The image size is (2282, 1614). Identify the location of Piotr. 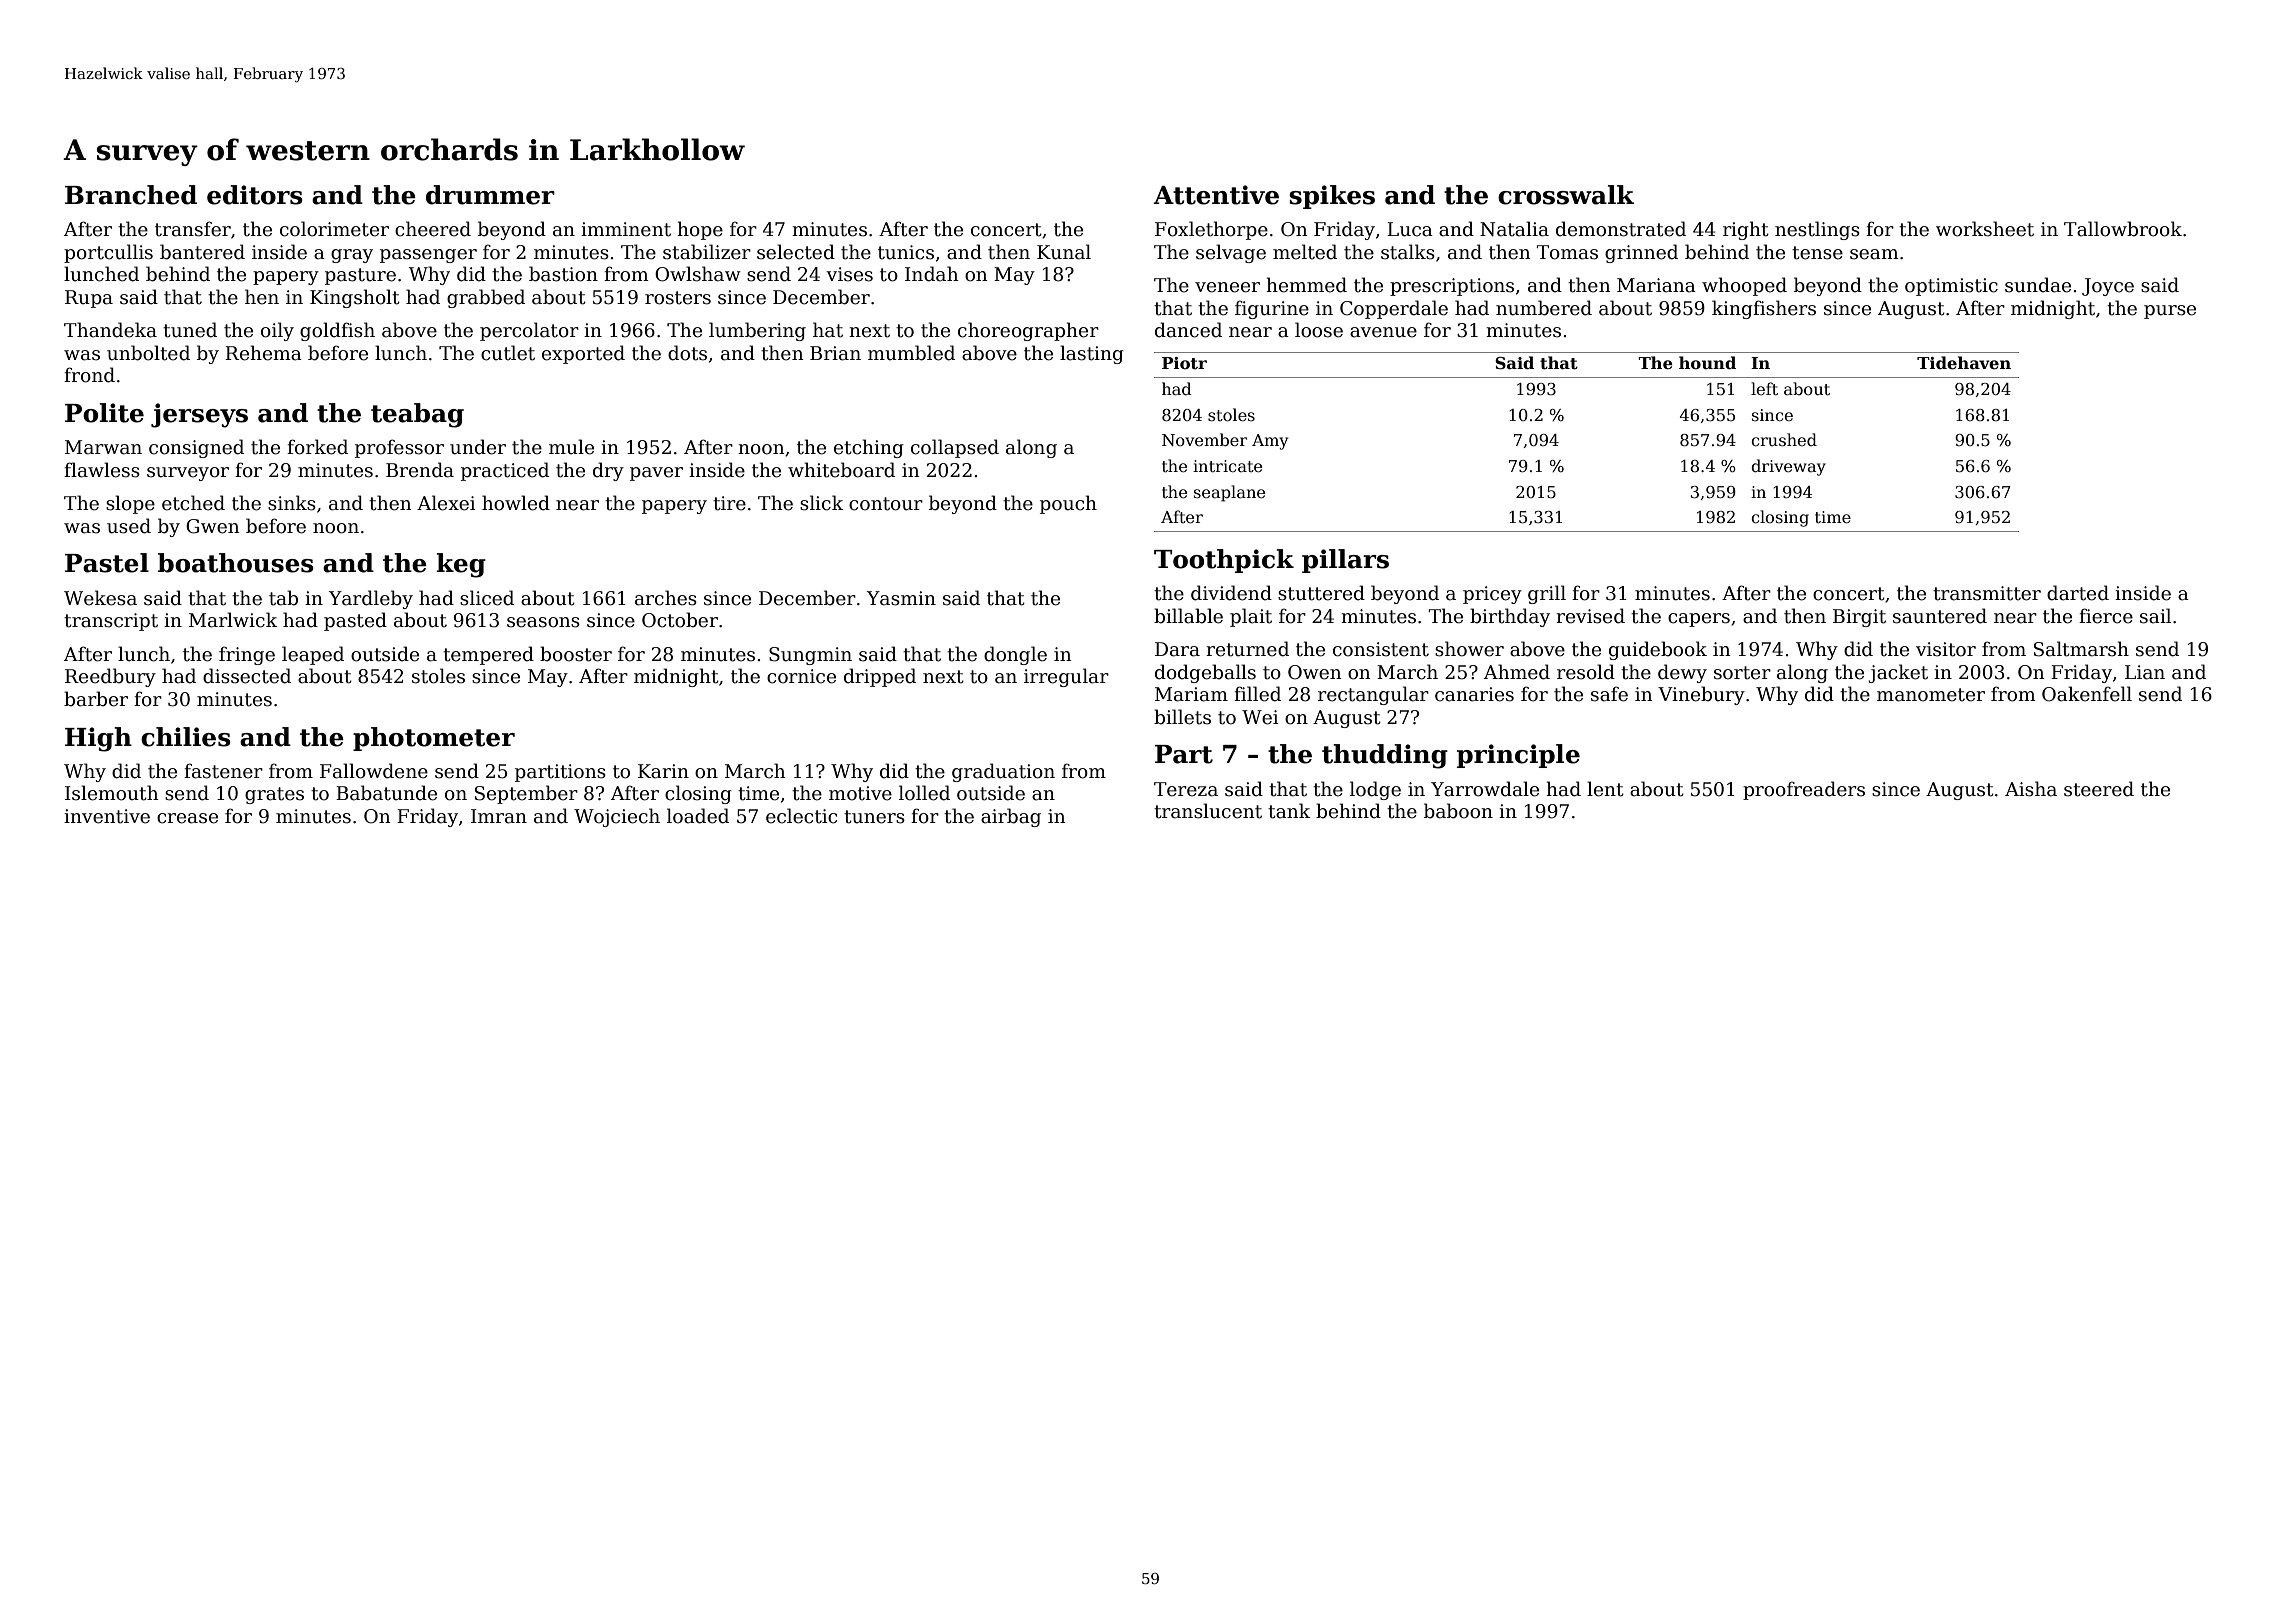
(1184, 363).
